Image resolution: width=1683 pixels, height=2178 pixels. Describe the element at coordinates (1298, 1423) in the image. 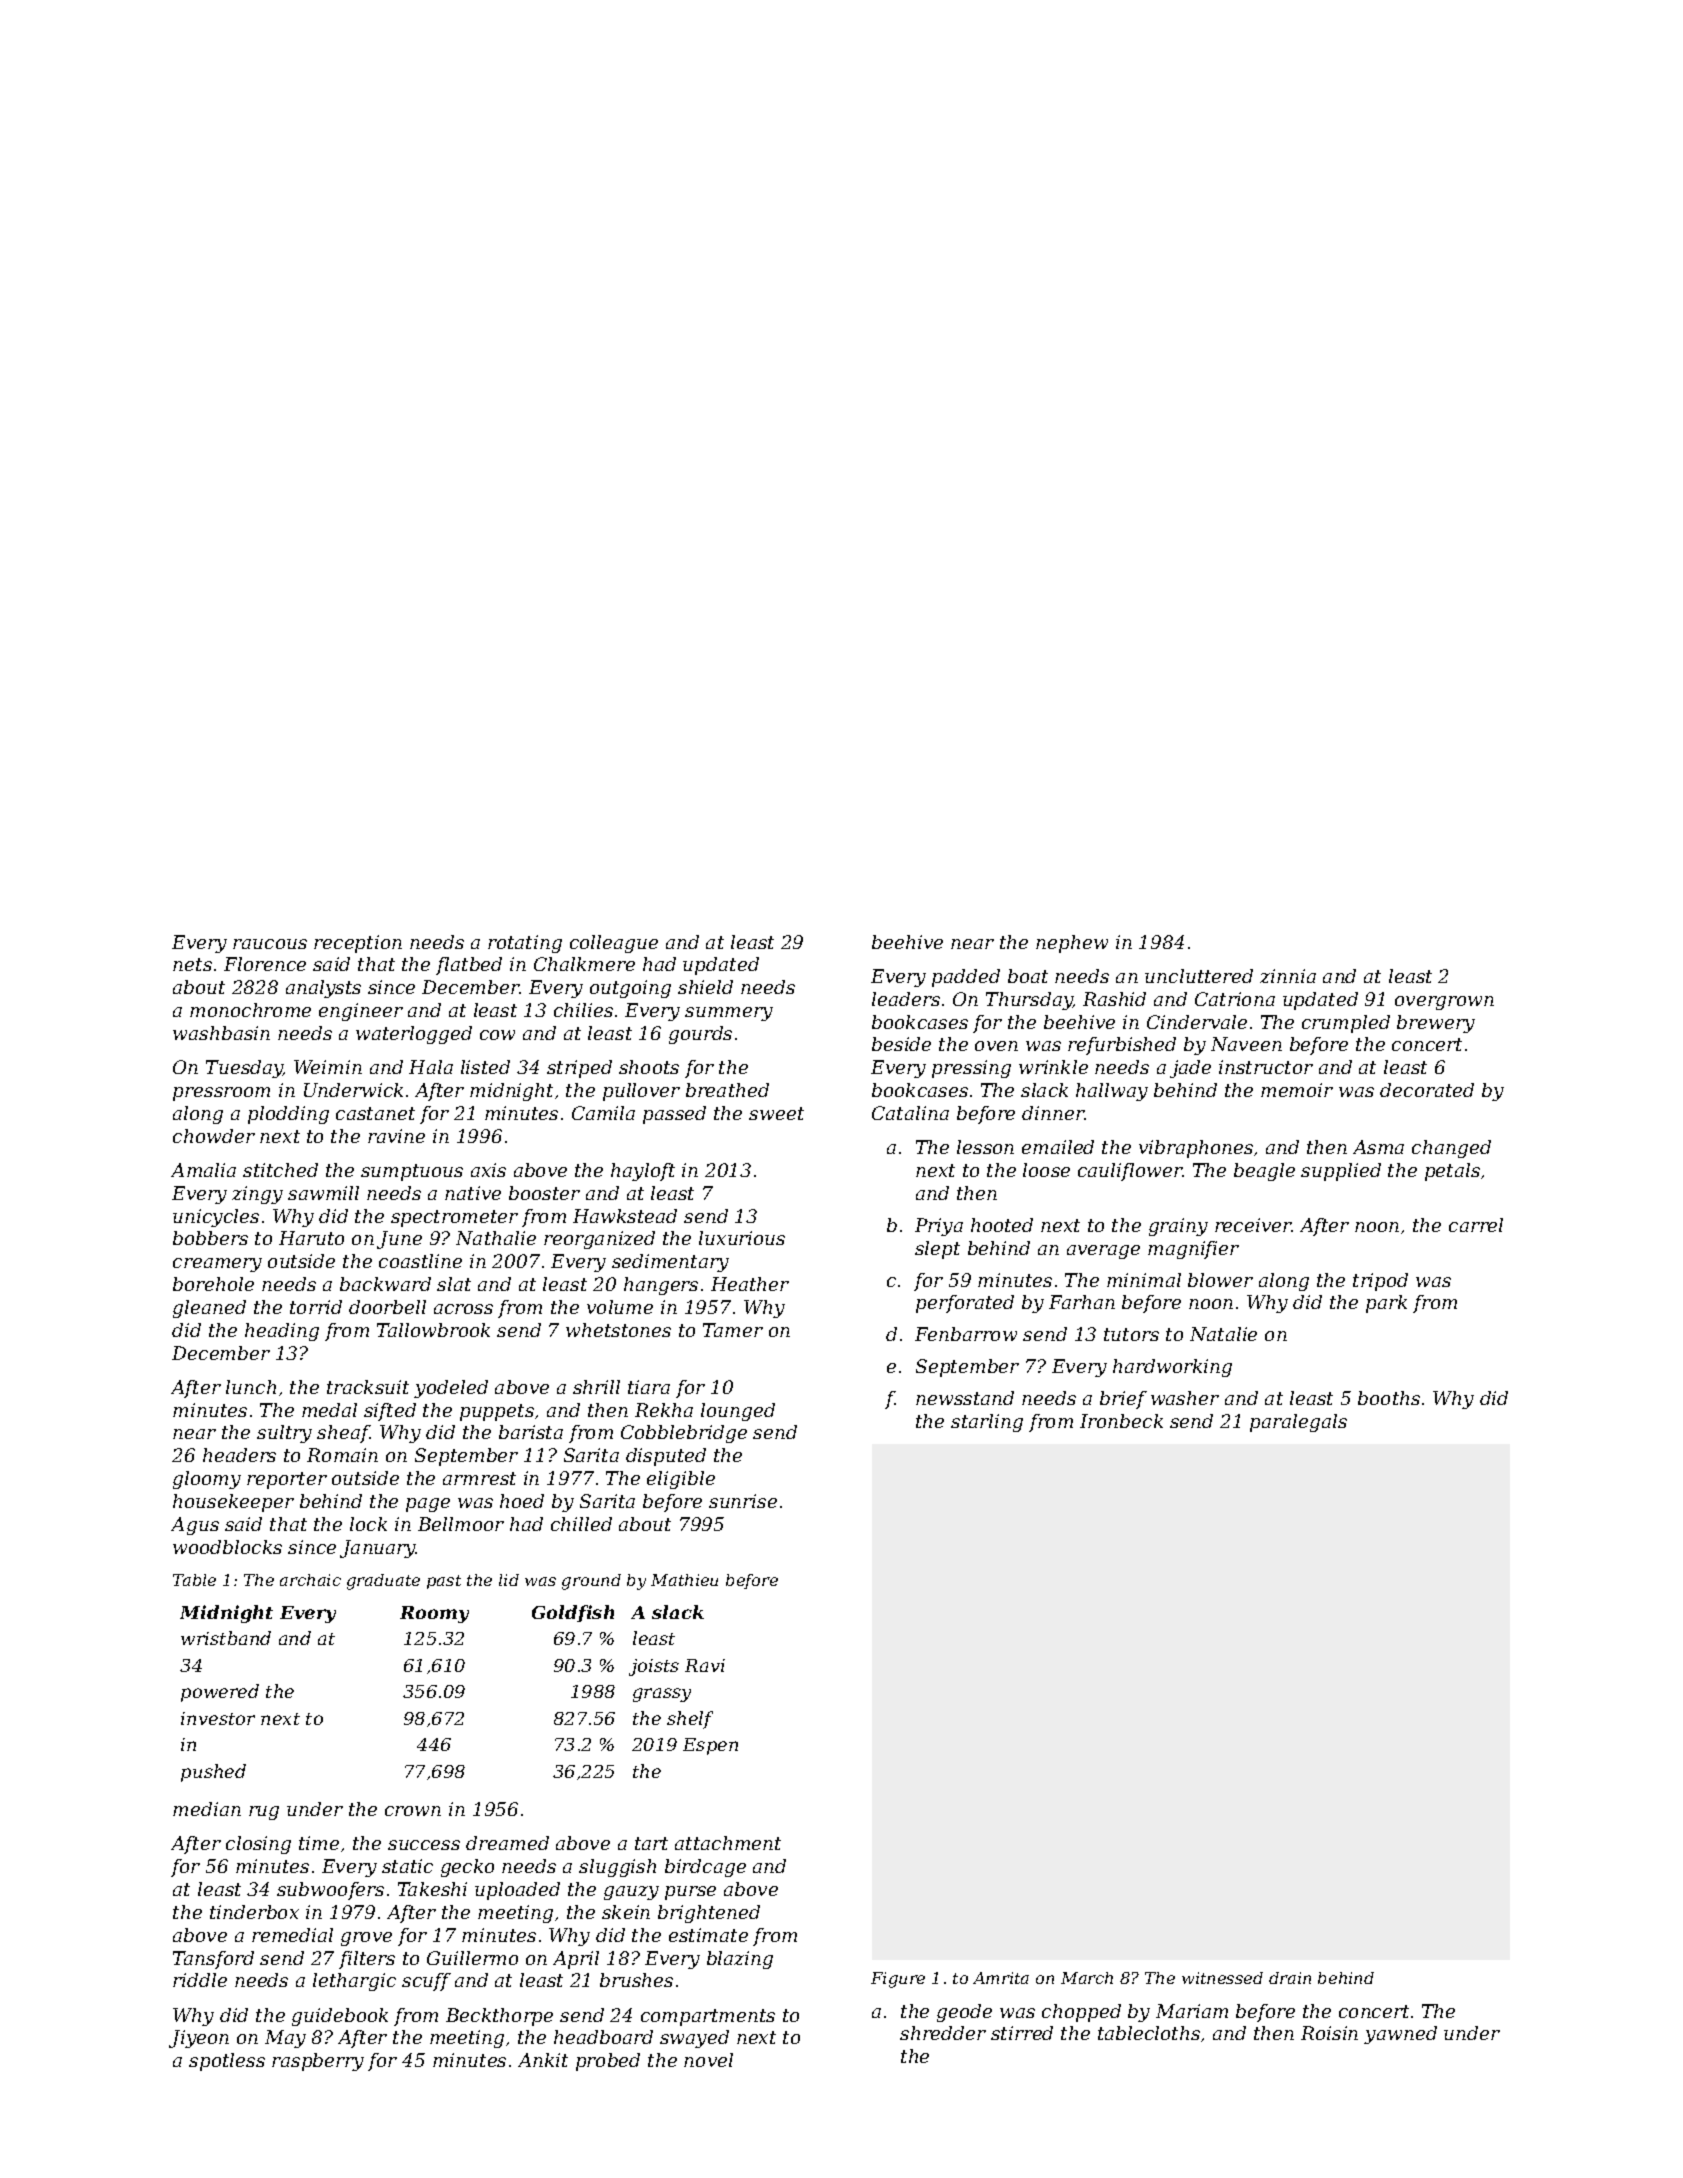

I see `paralegals` at that location.
